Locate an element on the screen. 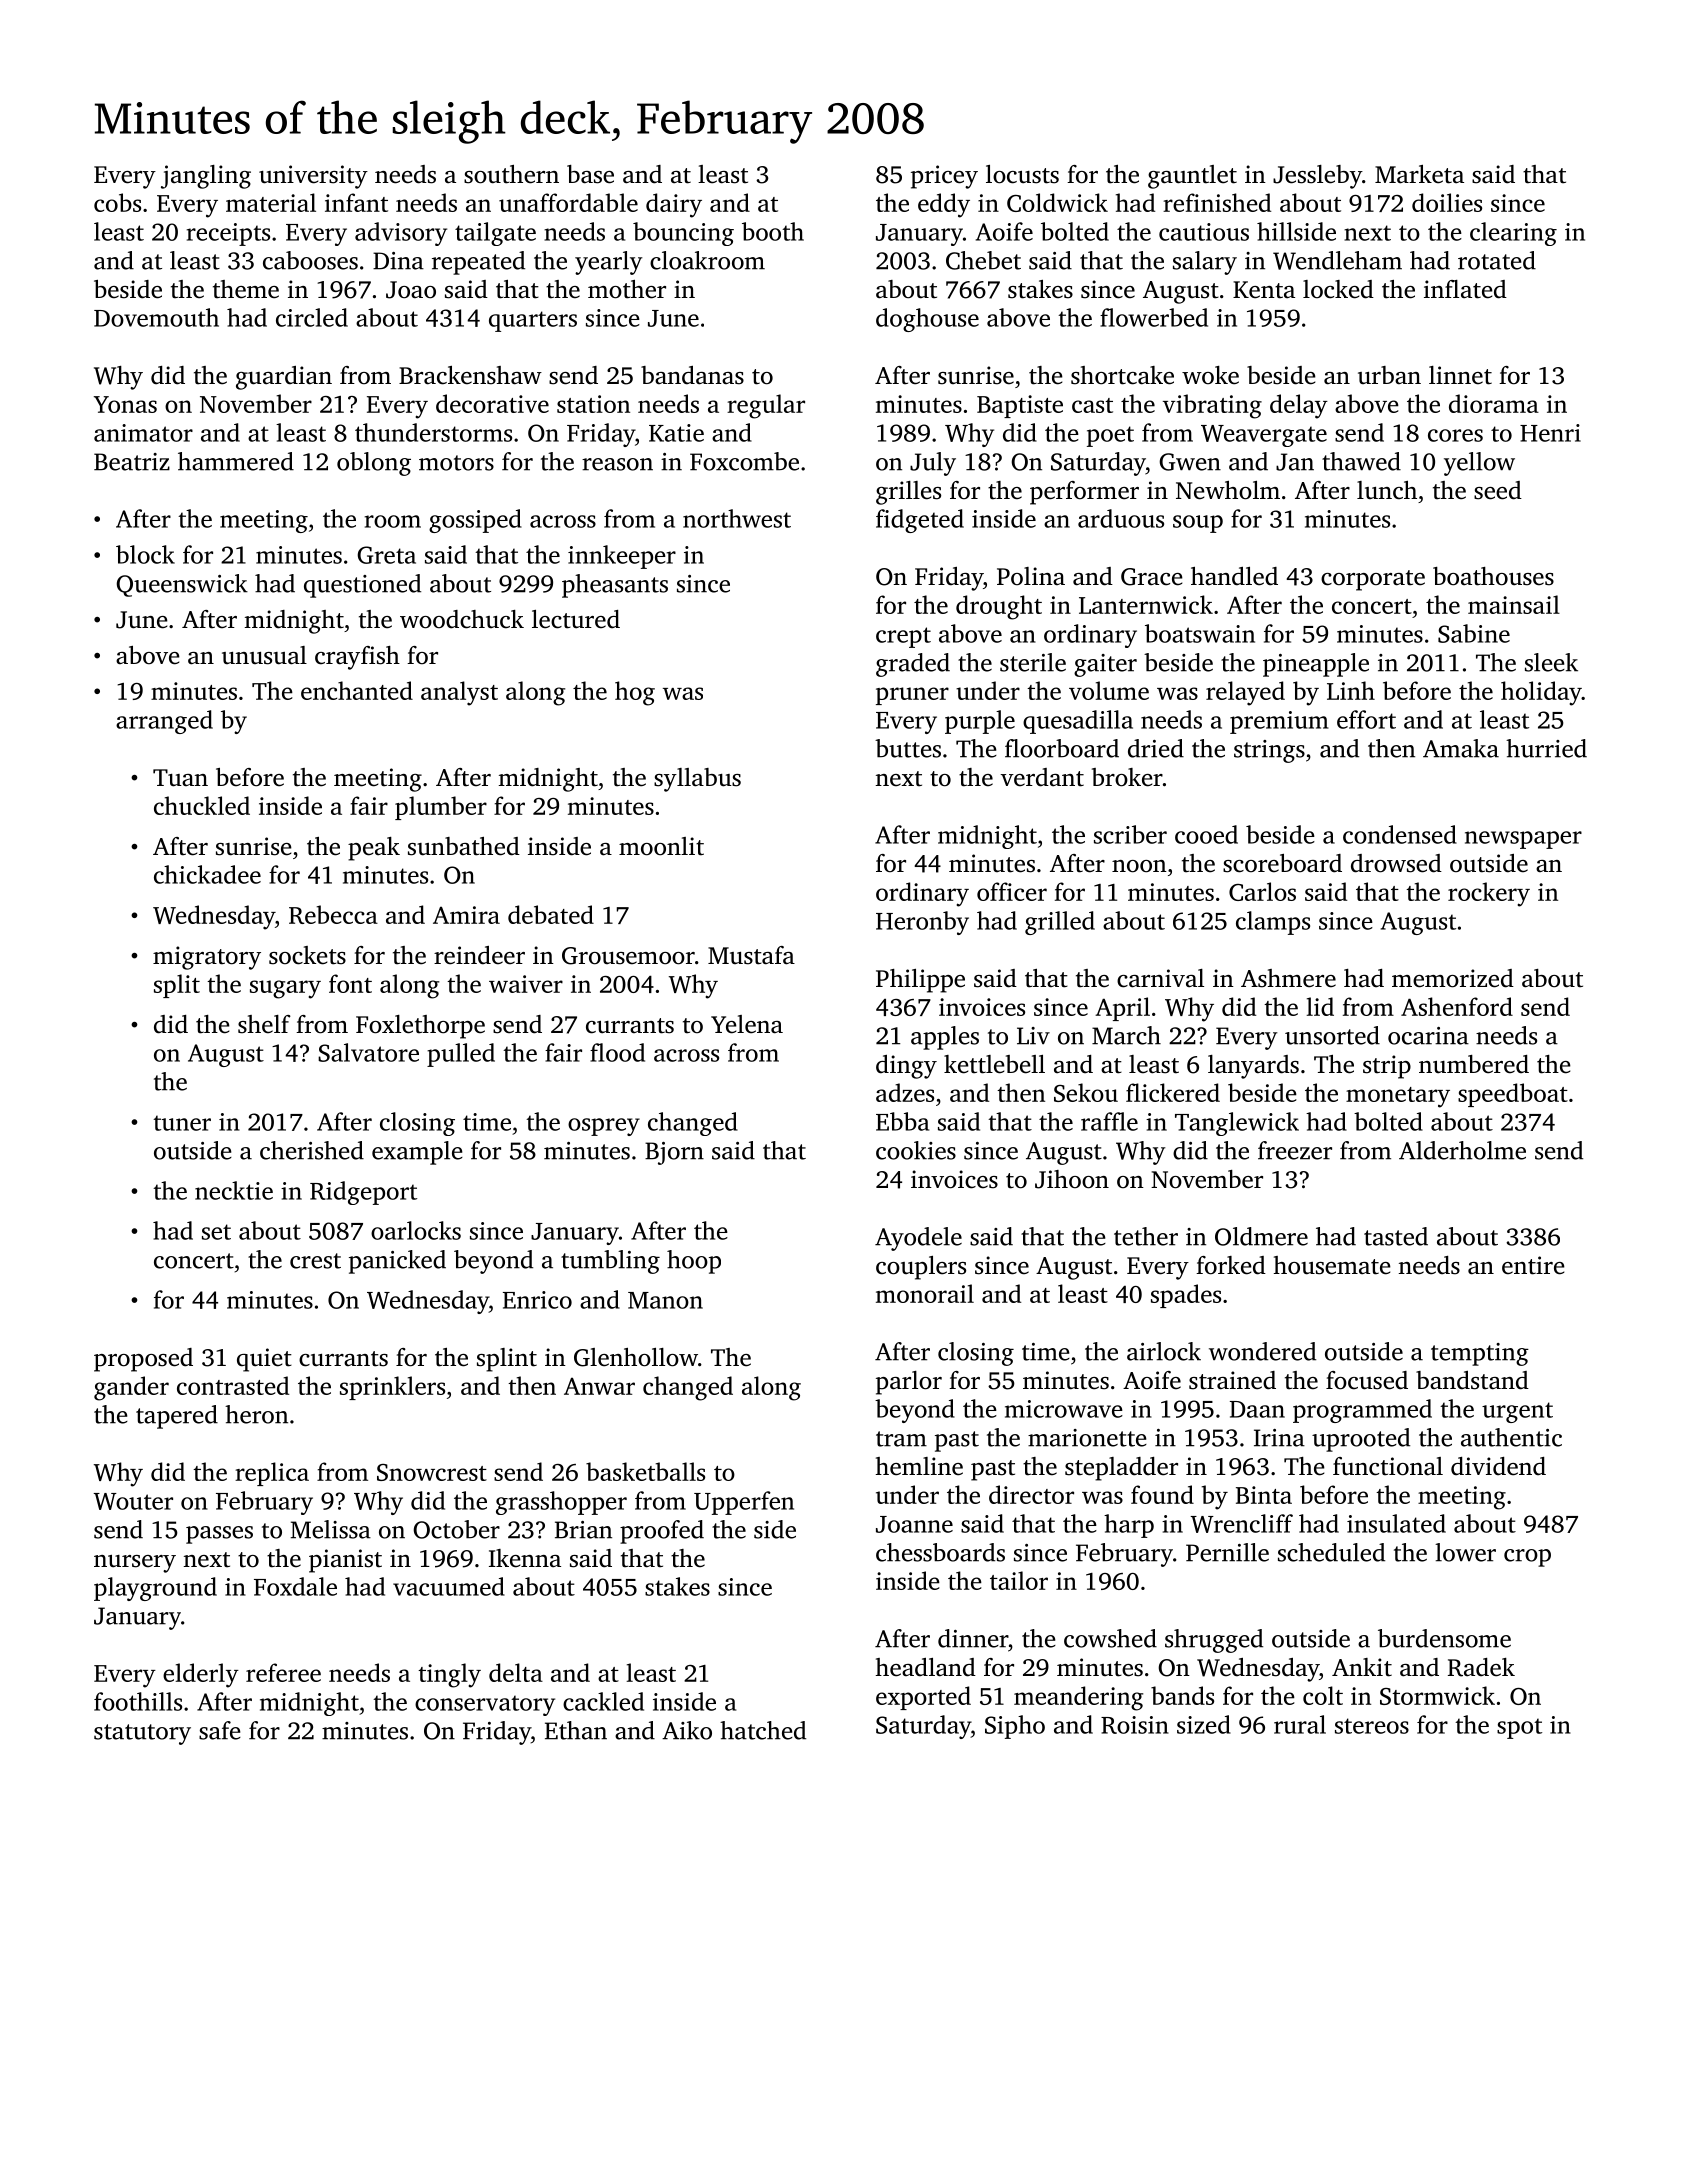 The width and height of the screenshot is (1683, 2178). tapered is located at coordinates (177, 1417).
